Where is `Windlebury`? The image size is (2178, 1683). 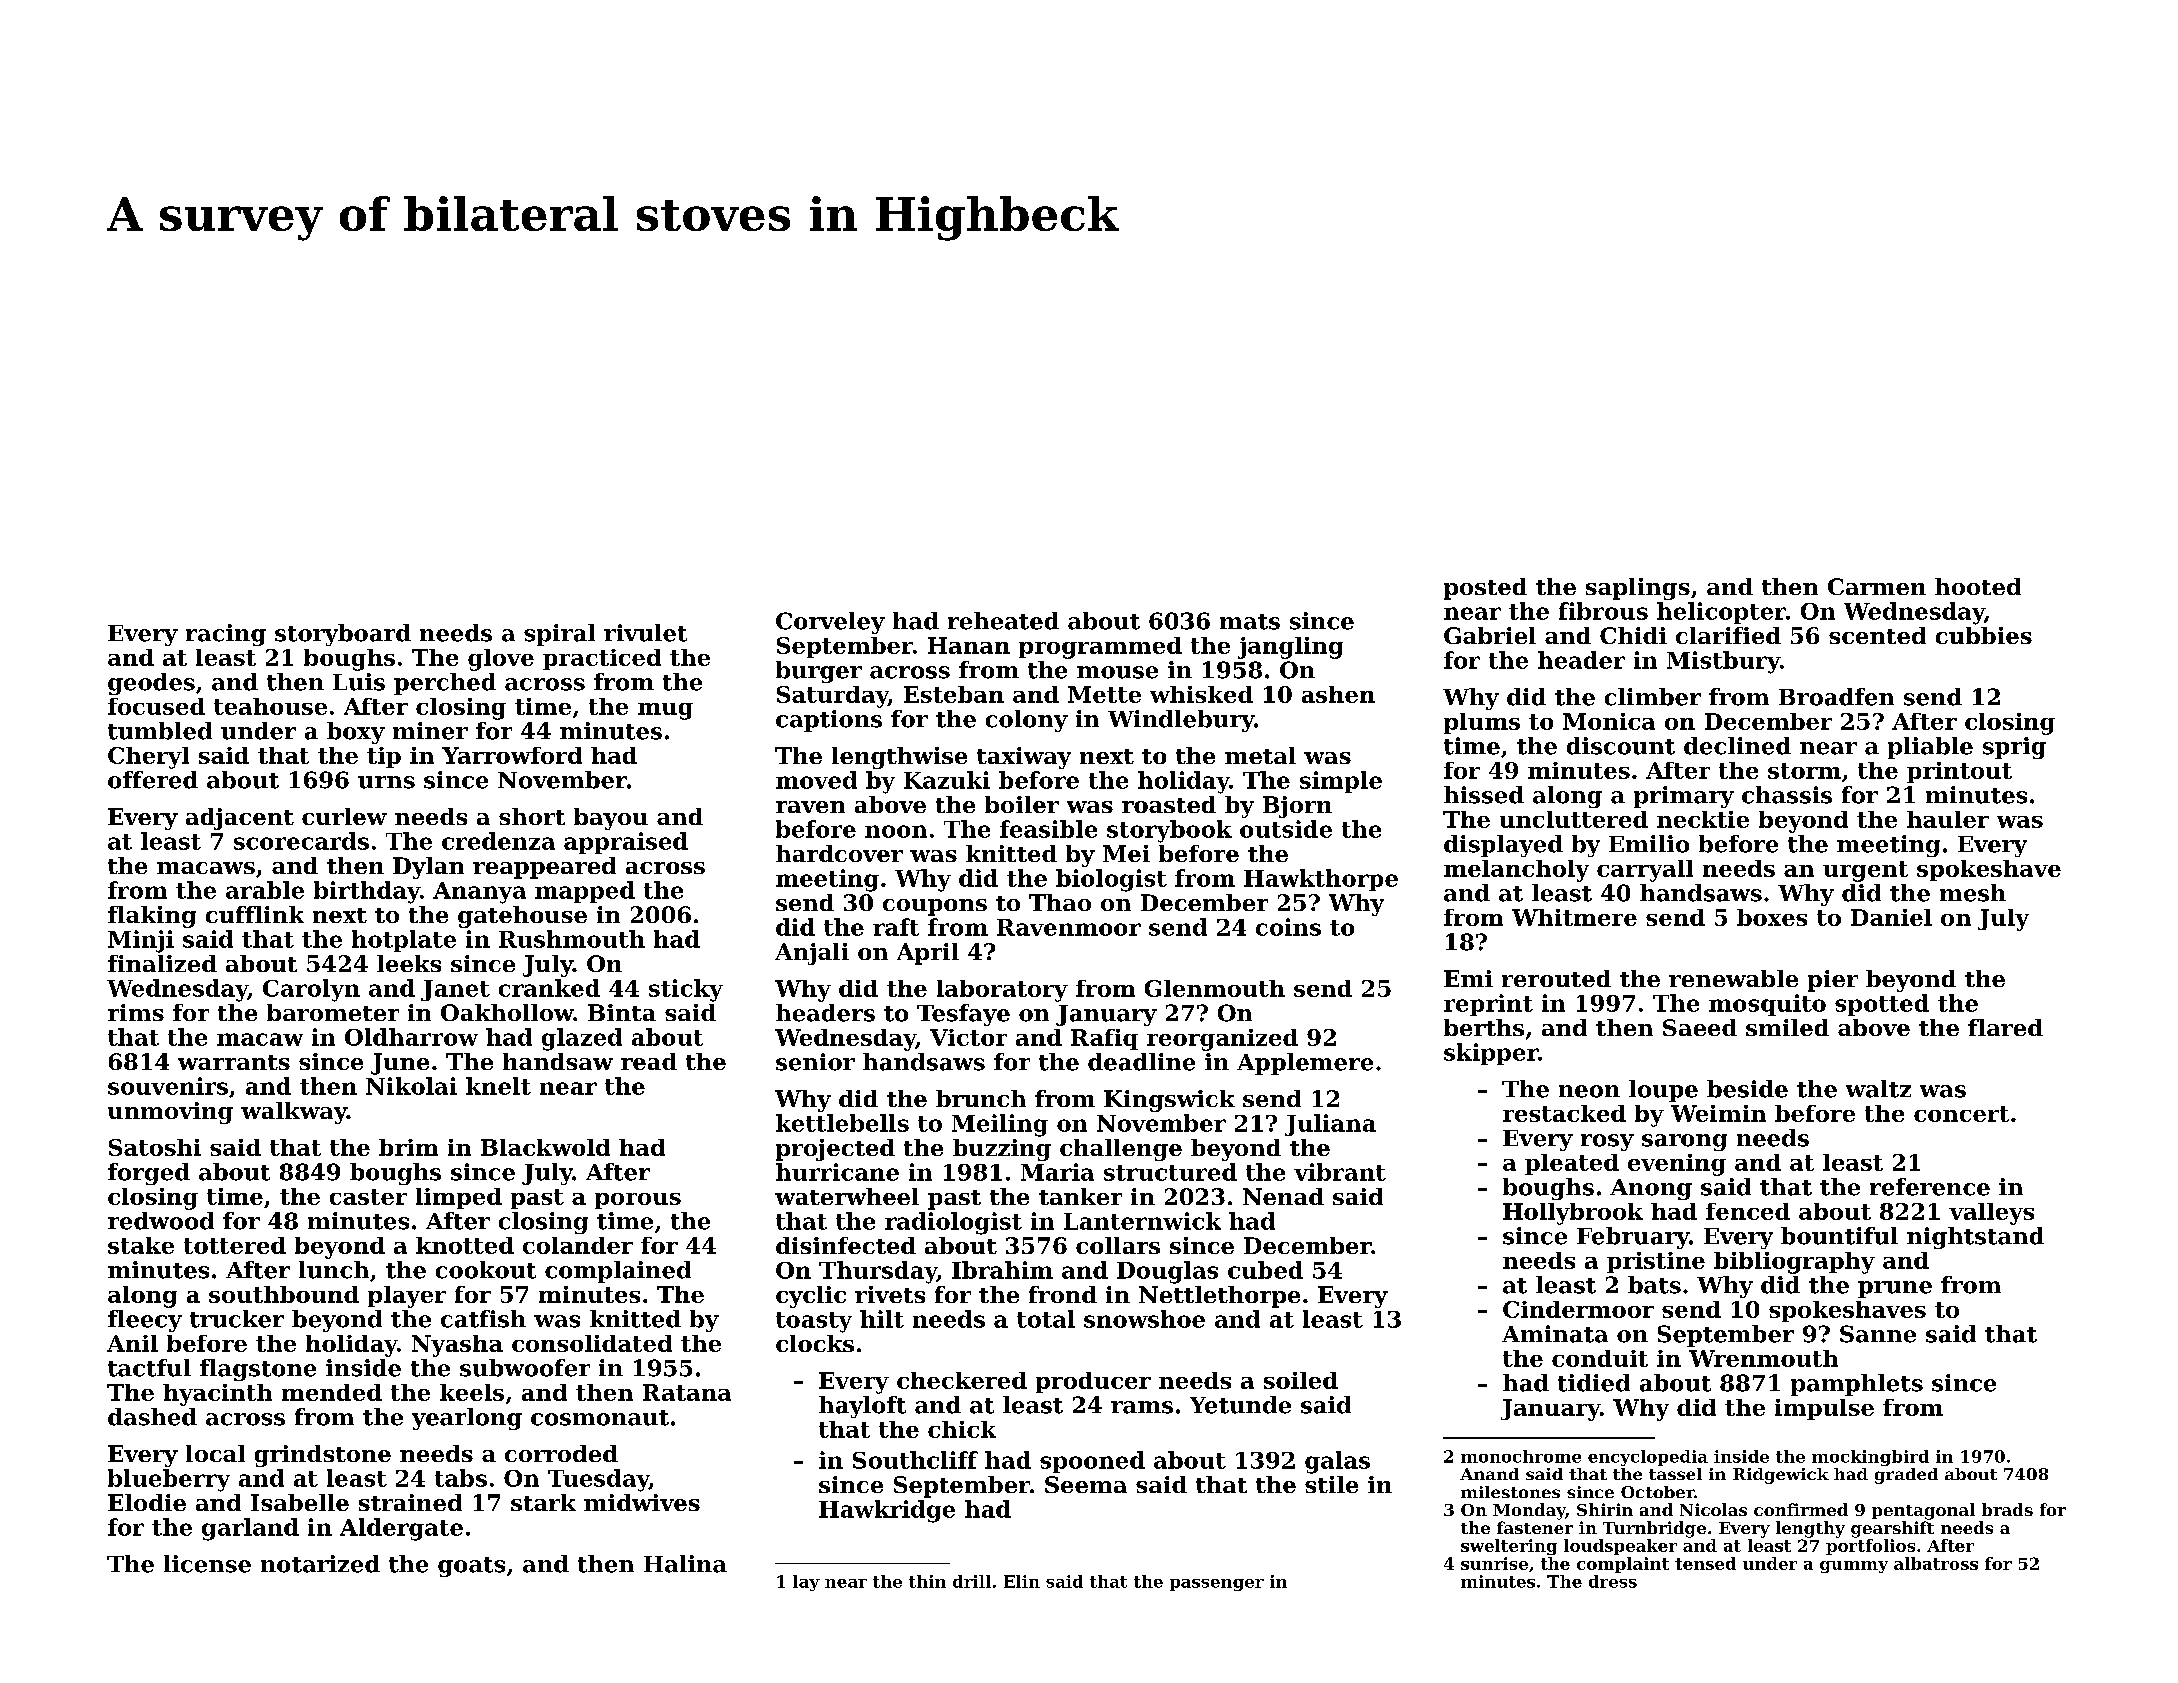
Windlebury is located at coordinates (1181, 721).
